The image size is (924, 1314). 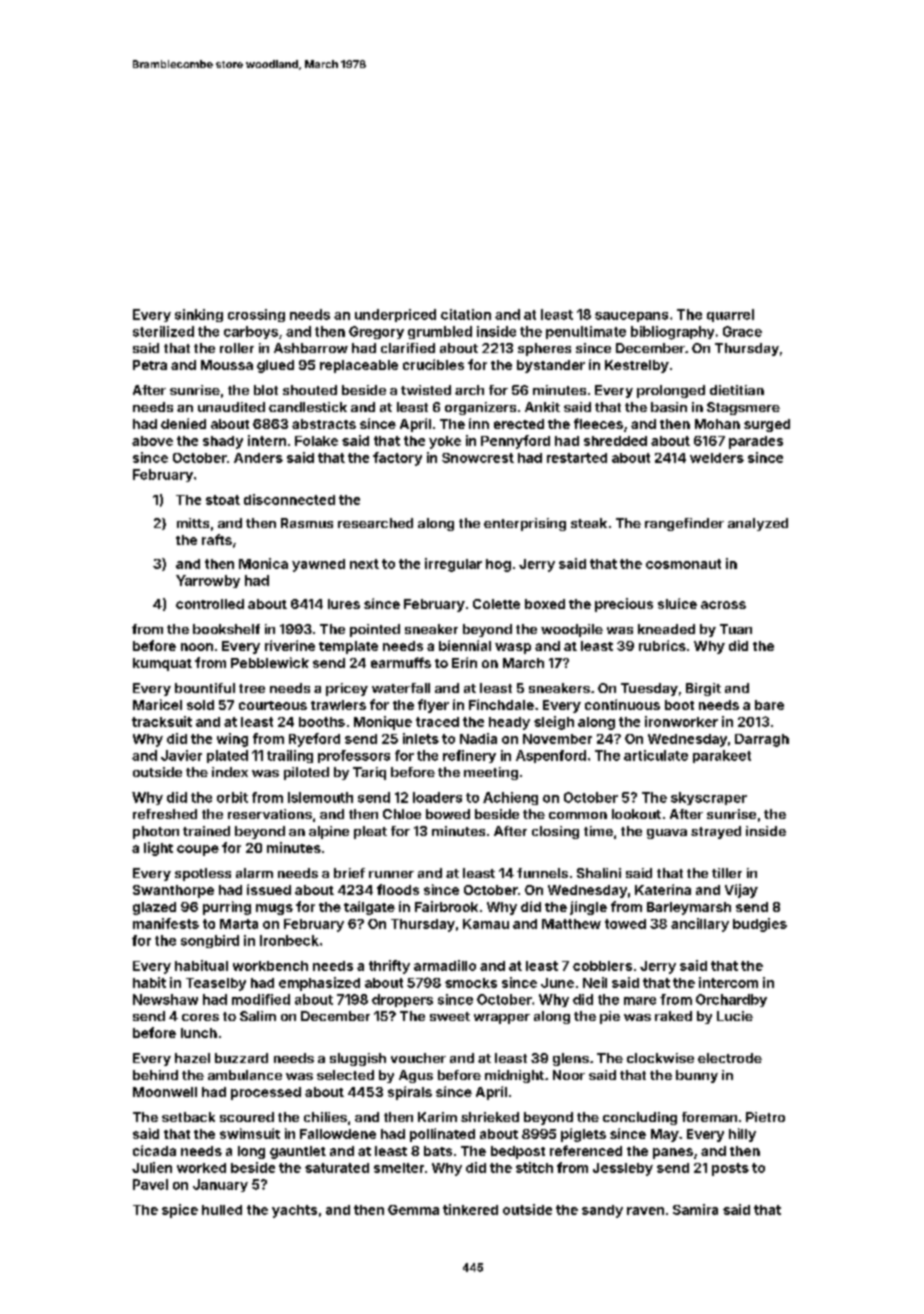 I want to click on bowed, so click(x=448, y=814).
